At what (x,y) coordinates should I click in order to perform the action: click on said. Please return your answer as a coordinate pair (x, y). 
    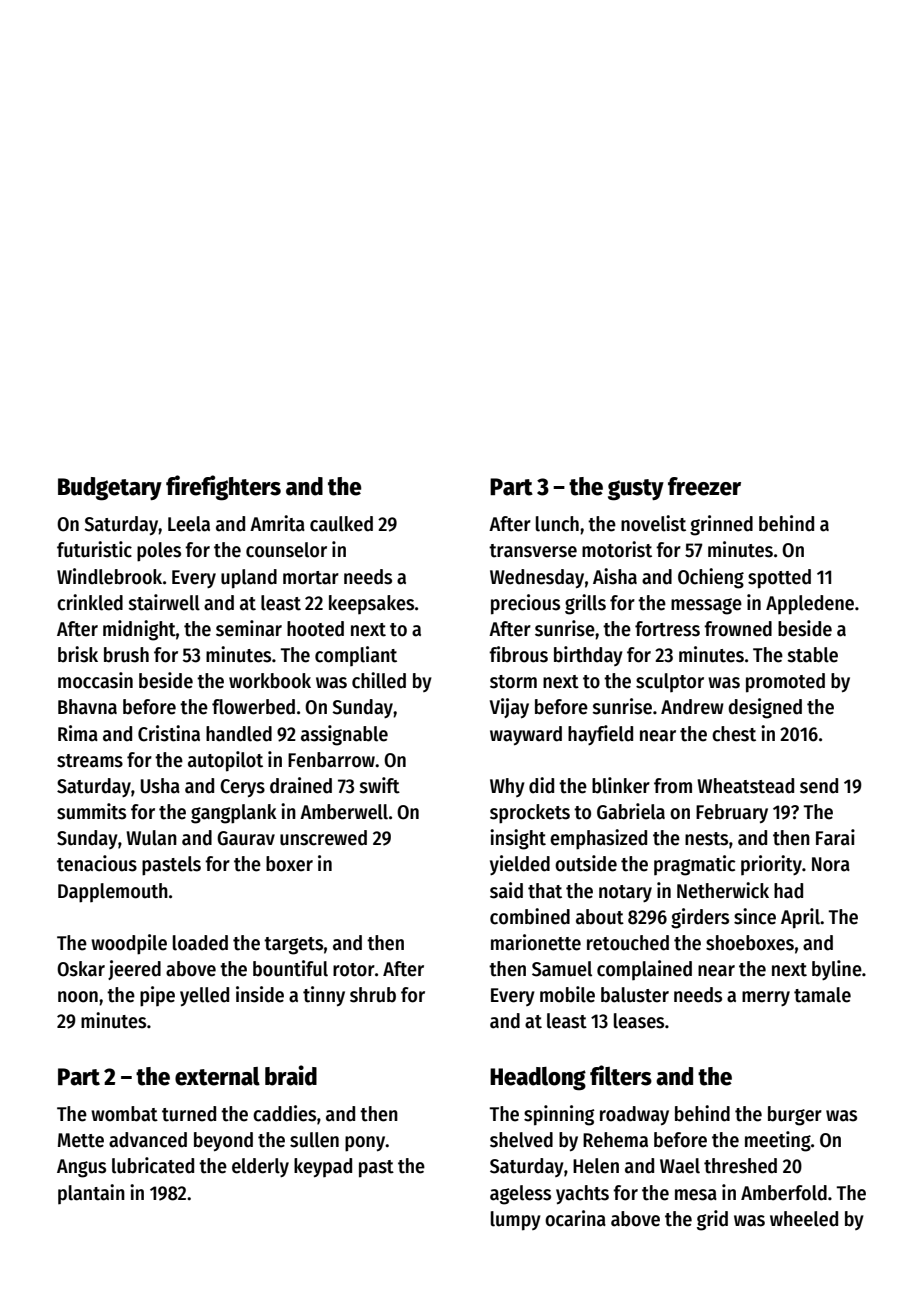
    Looking at the image, I should click on (506, 890).
